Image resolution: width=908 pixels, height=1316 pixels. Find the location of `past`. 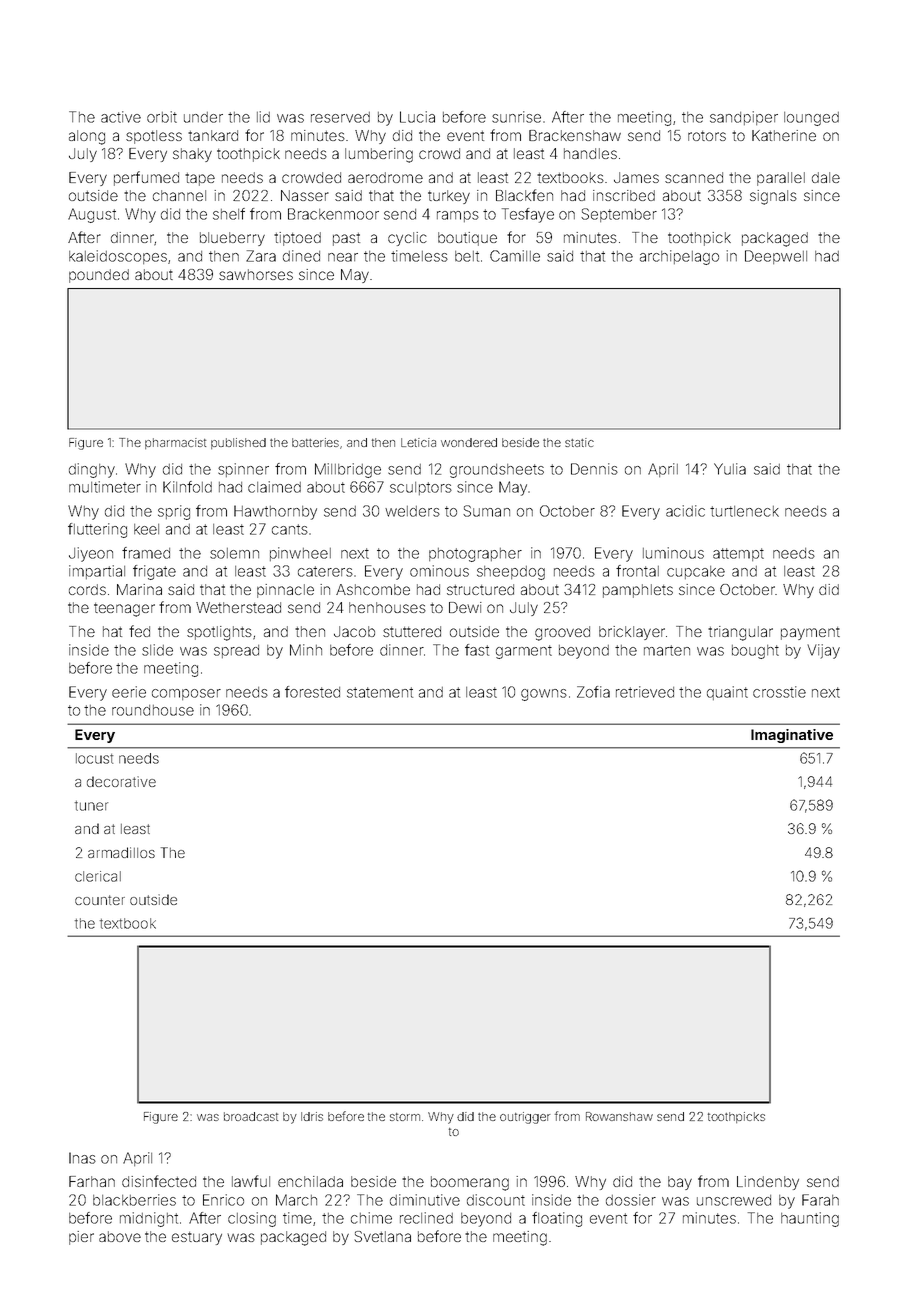

past is located at coordinates (346, 239).
